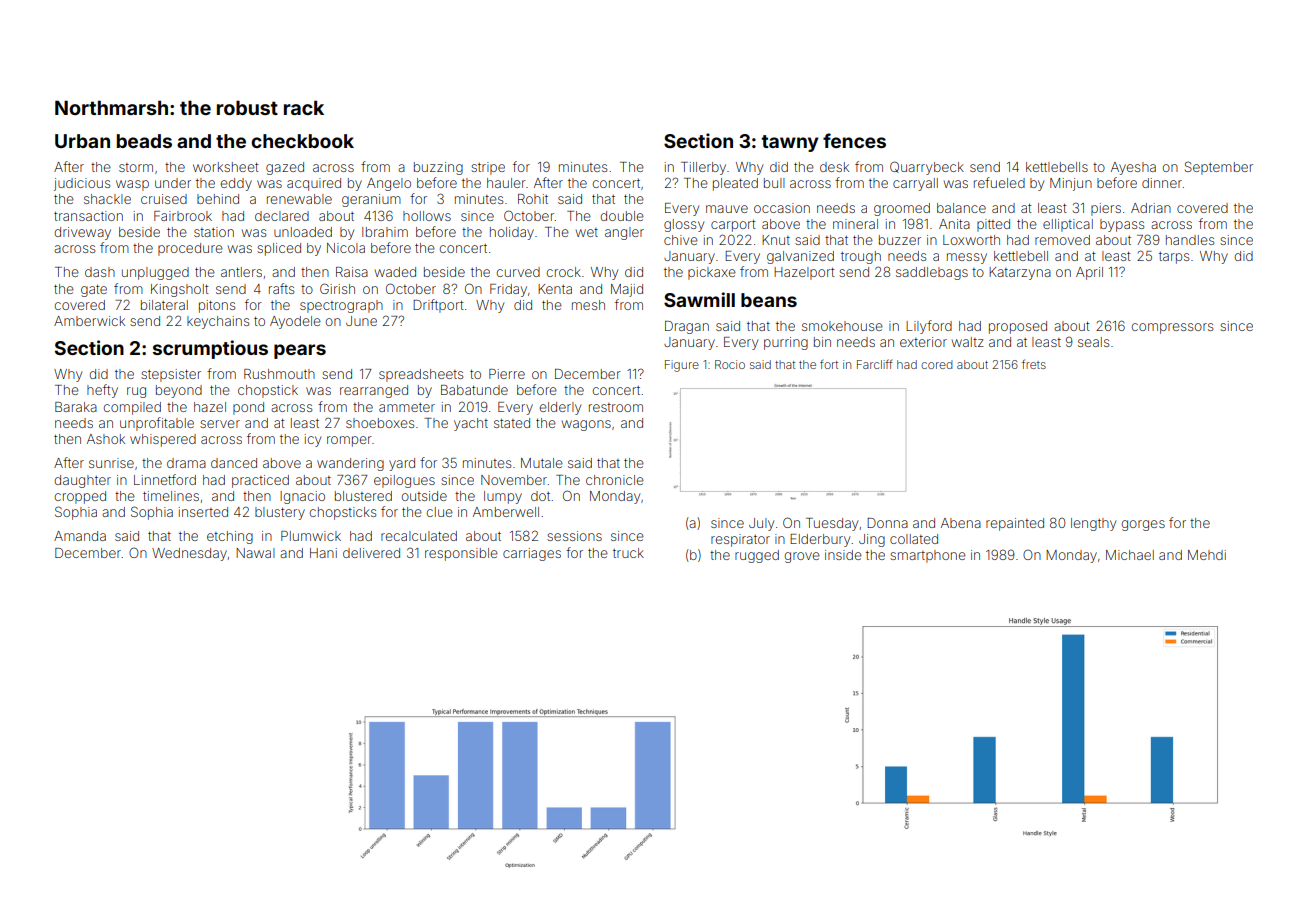 This screenshot has width=1308, height=924. Describe the element at coordinates (255, 553) in the screenshot. I see `Nawal` at that location.
